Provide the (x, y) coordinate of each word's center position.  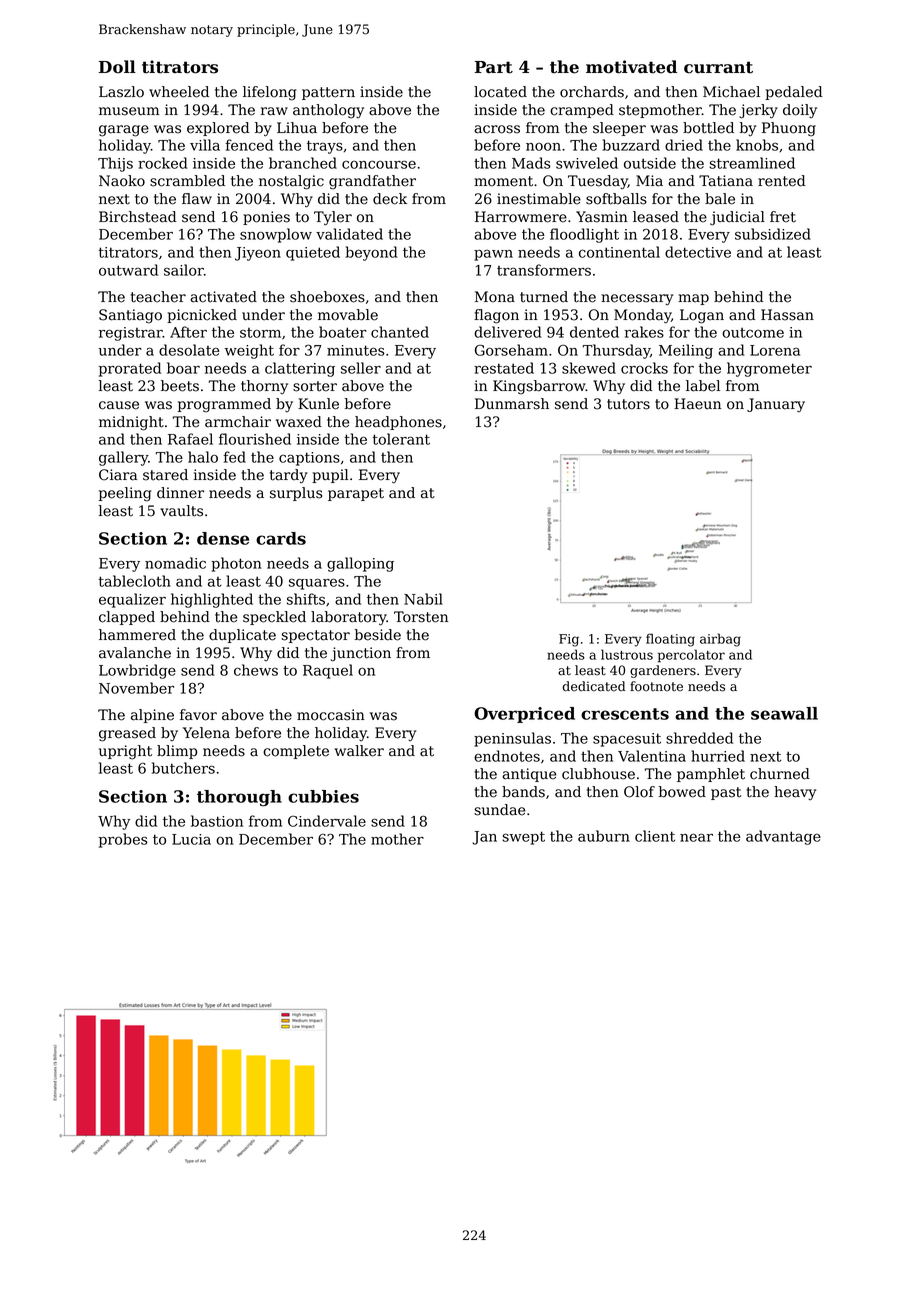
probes (123, 840)
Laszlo (121, 92)
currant (718, 67)
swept (523, 838)
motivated (631, 67)
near (696, 837)
